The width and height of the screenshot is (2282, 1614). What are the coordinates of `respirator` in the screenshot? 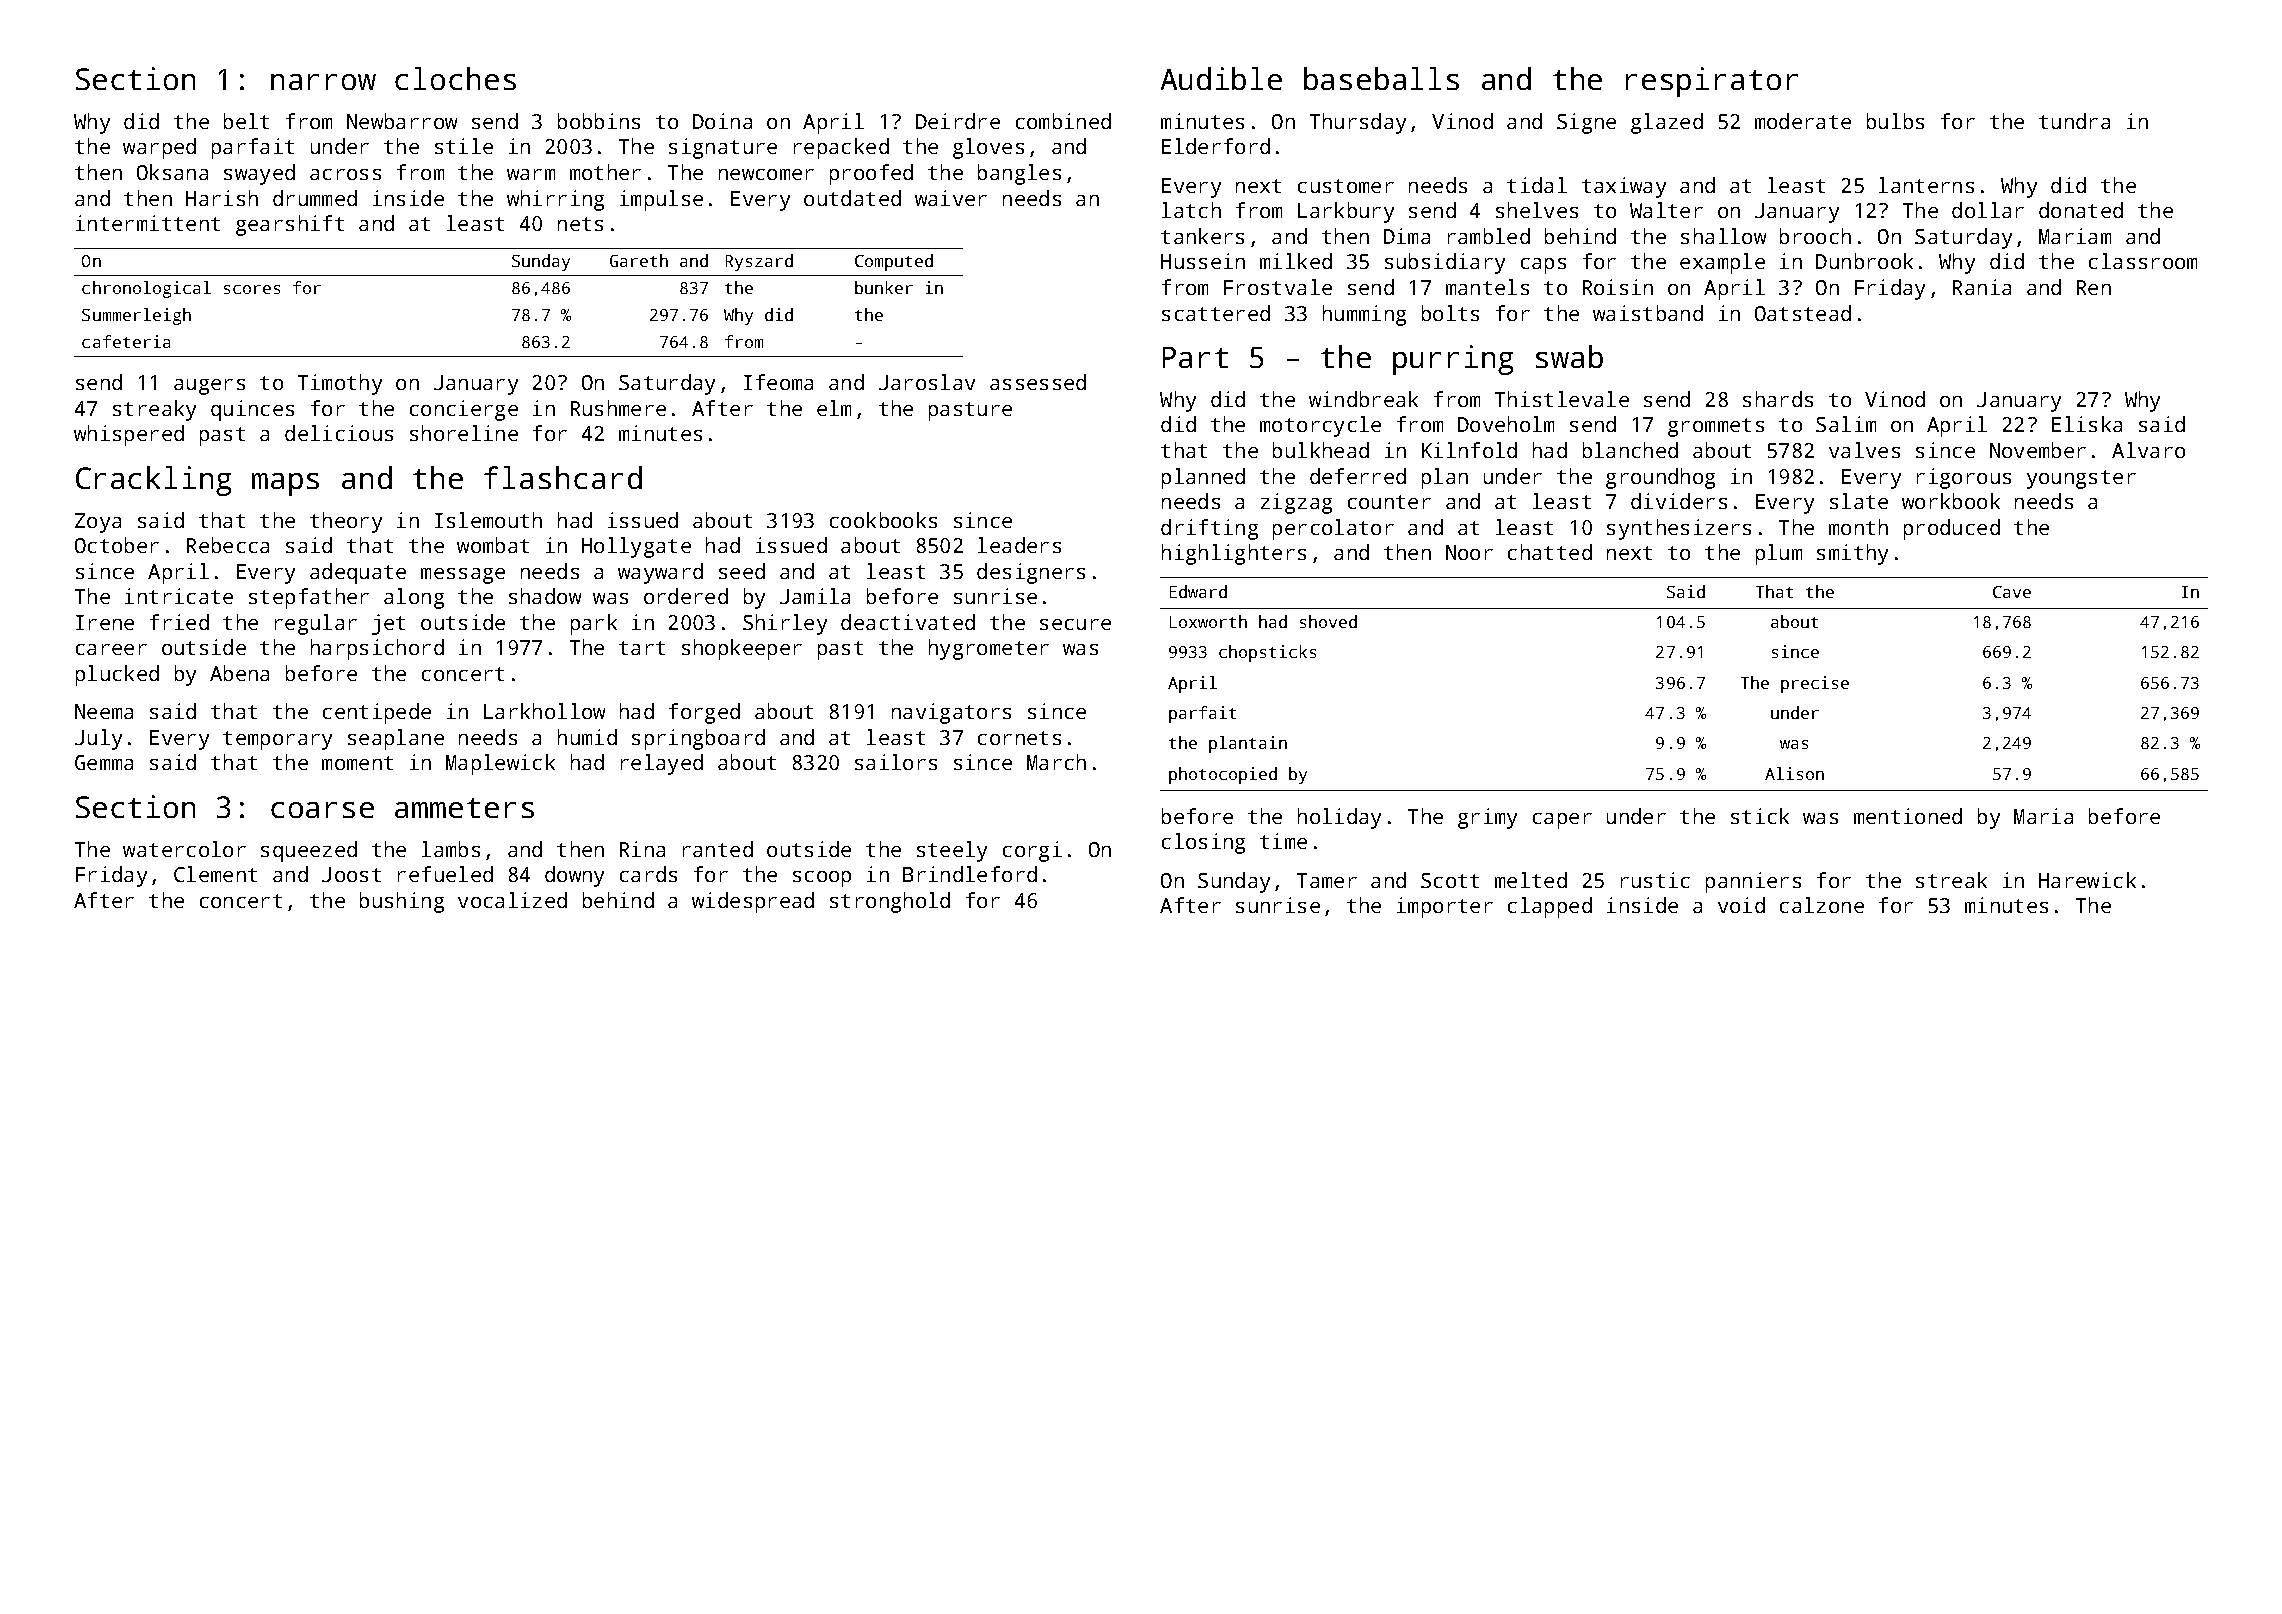 It's located at (1712, 82).
